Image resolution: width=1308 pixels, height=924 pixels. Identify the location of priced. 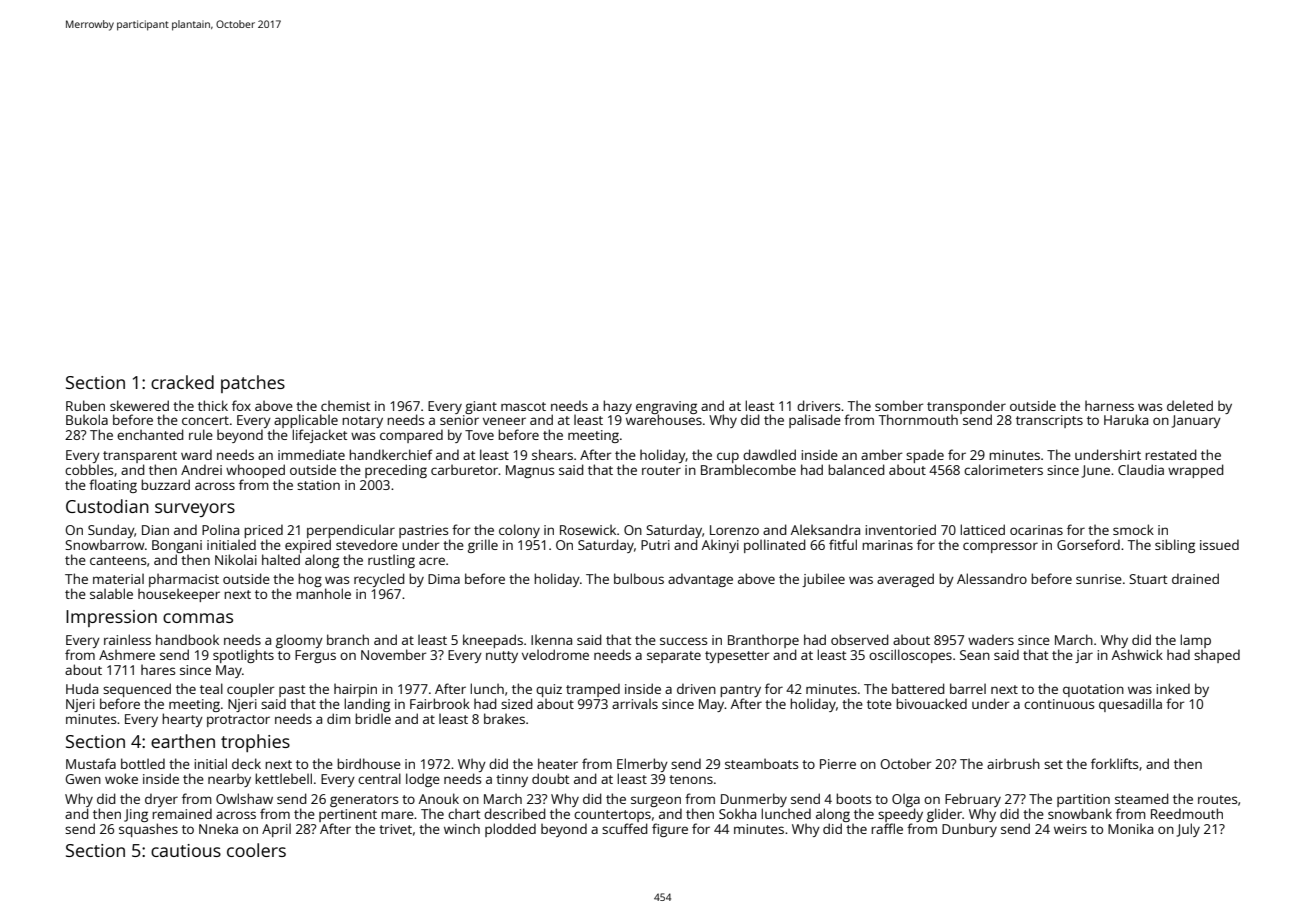
(263, 531).
